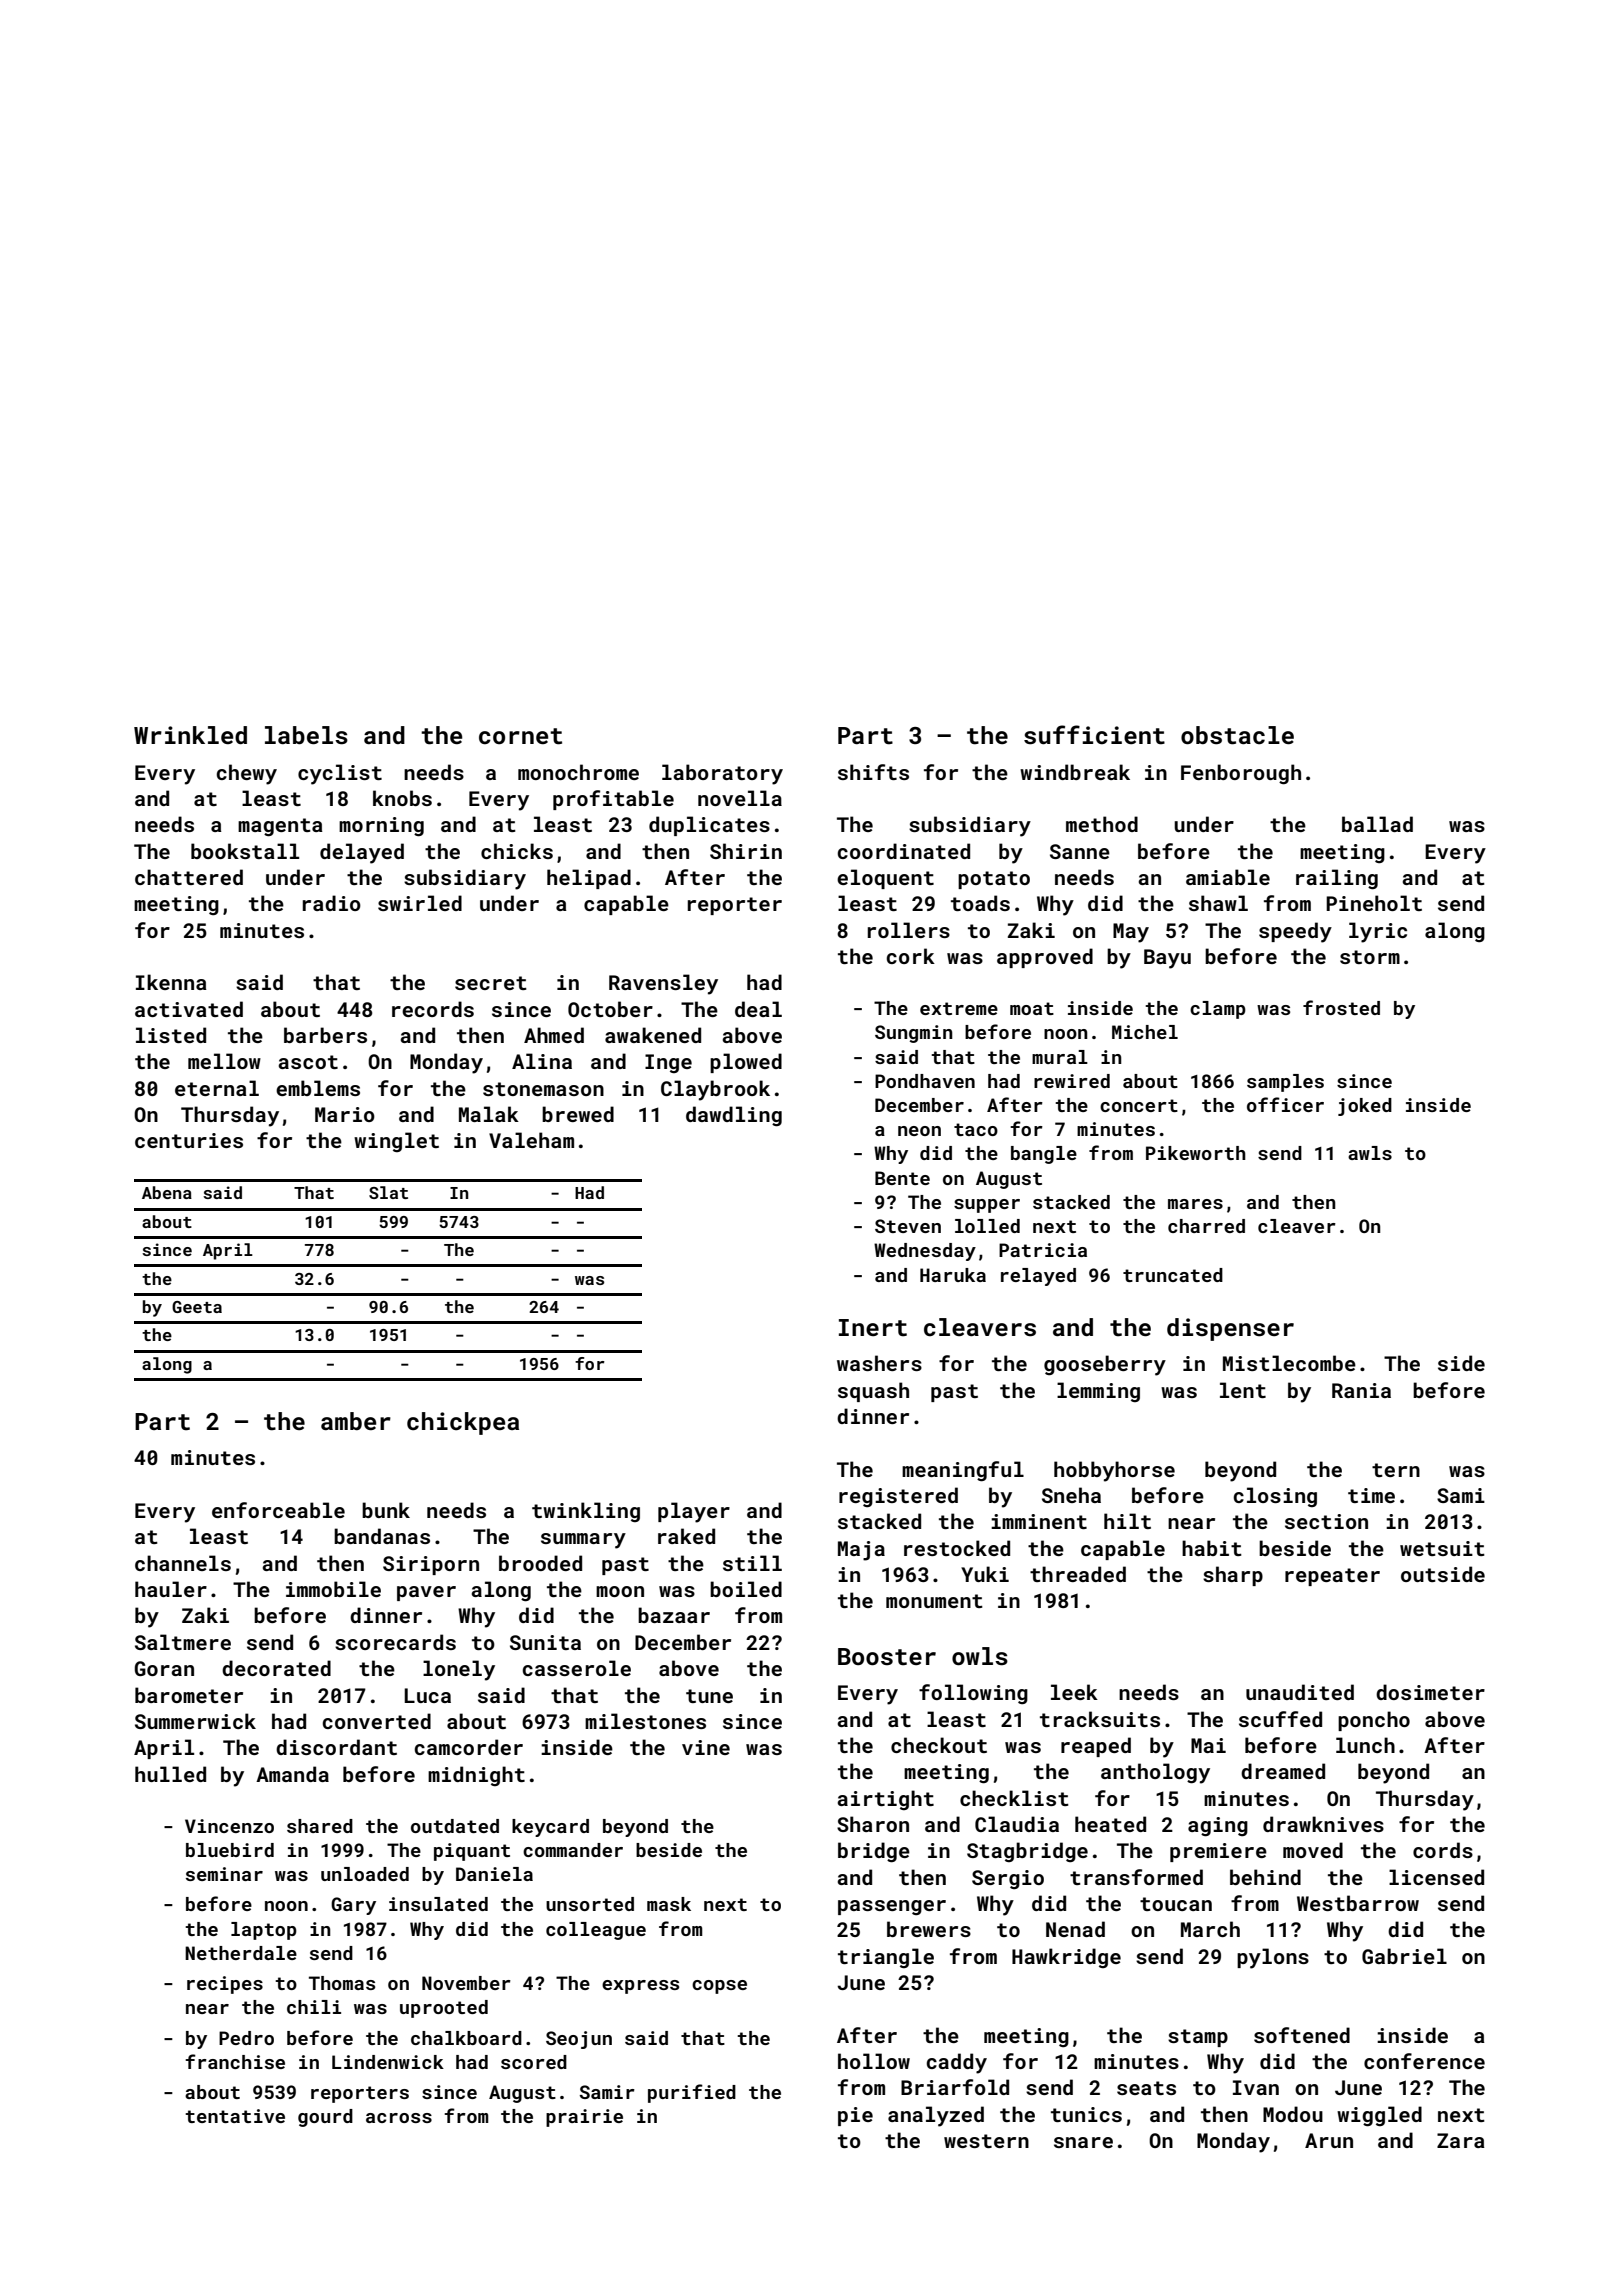 The height and width of the document is (2292, 1620). Describe the element at coordinates (459, 1670) in the document. I see `lonely` at that location.
